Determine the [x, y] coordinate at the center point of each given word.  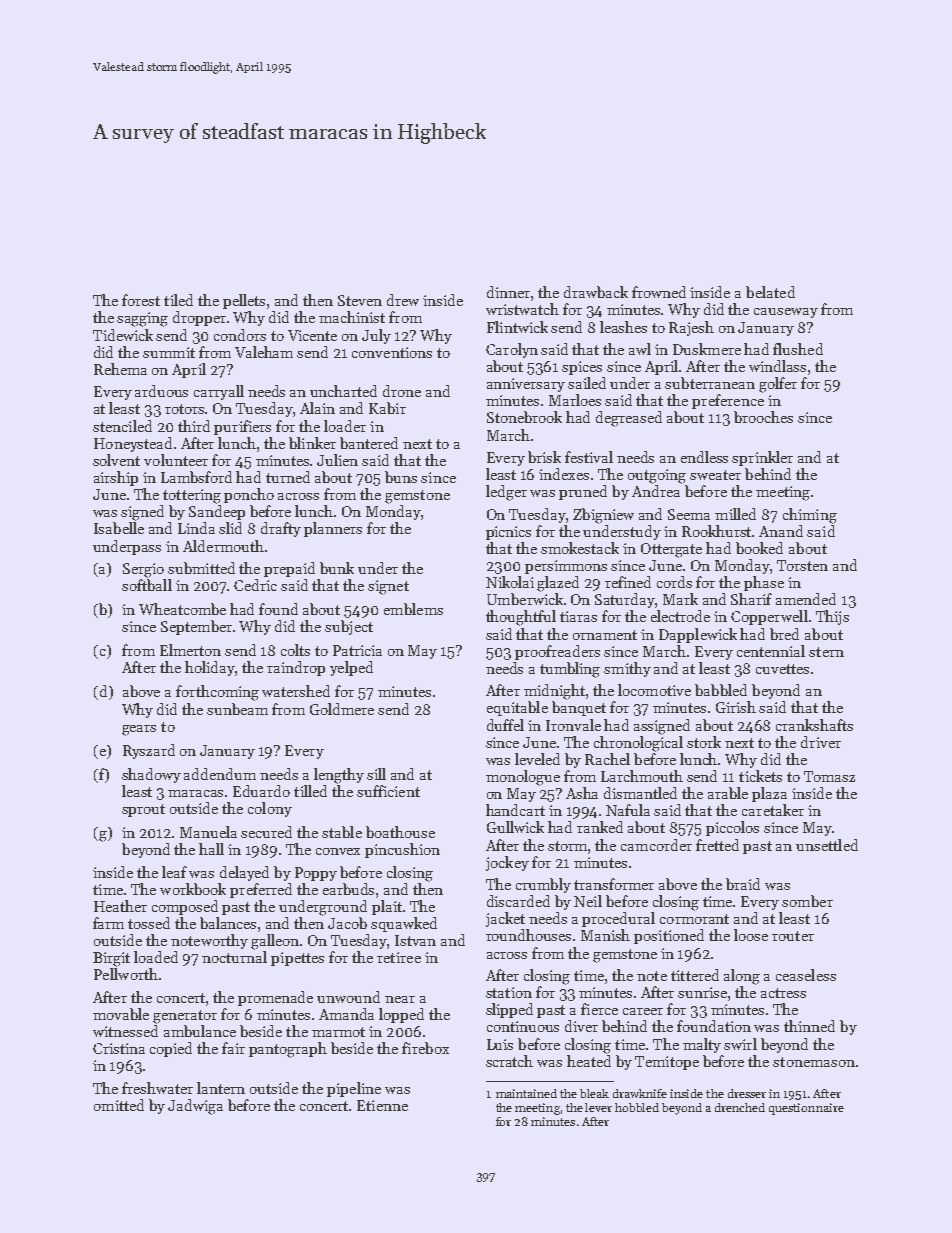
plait [387, 907]
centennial [771, 651]
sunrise [702, 992]
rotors [185, 409]
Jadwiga [195, 1107]
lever [598, 1107]
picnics [508, 533]
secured [266, 832]
